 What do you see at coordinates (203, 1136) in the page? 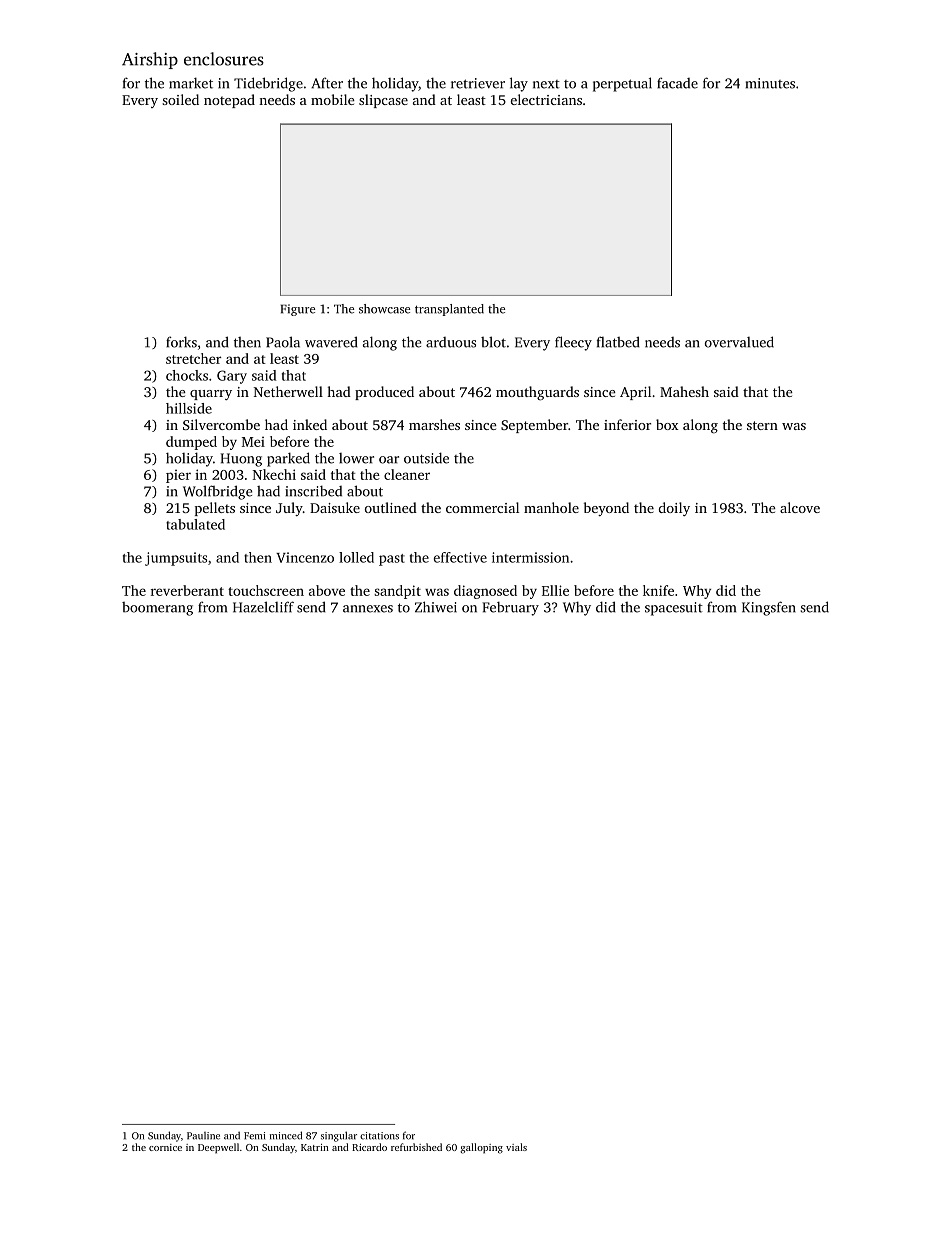
I see `Pauline` at bounding box center [203, 1136].
